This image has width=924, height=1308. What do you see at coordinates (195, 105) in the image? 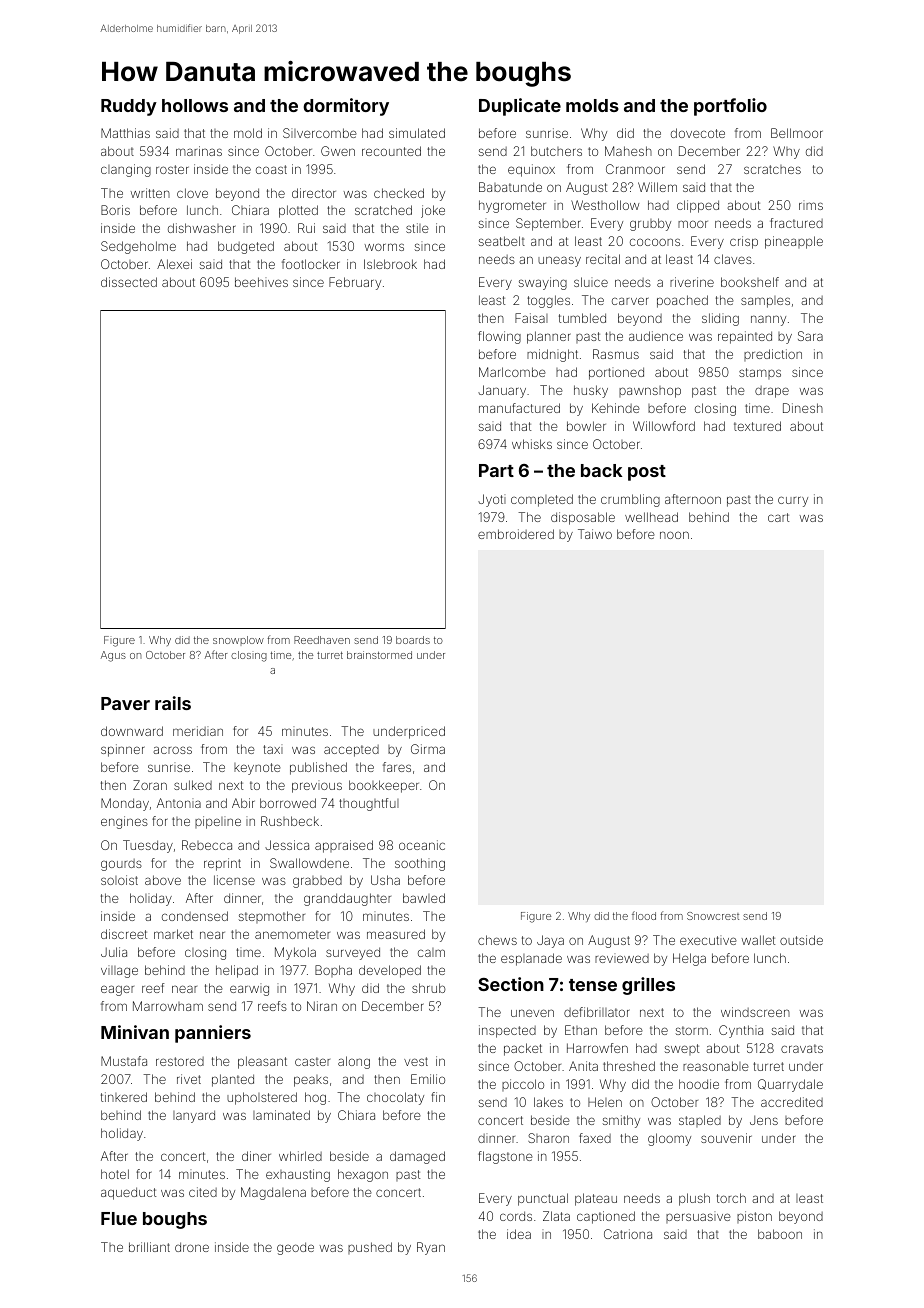
I see `hollows` at bounding box center [195, 105].
